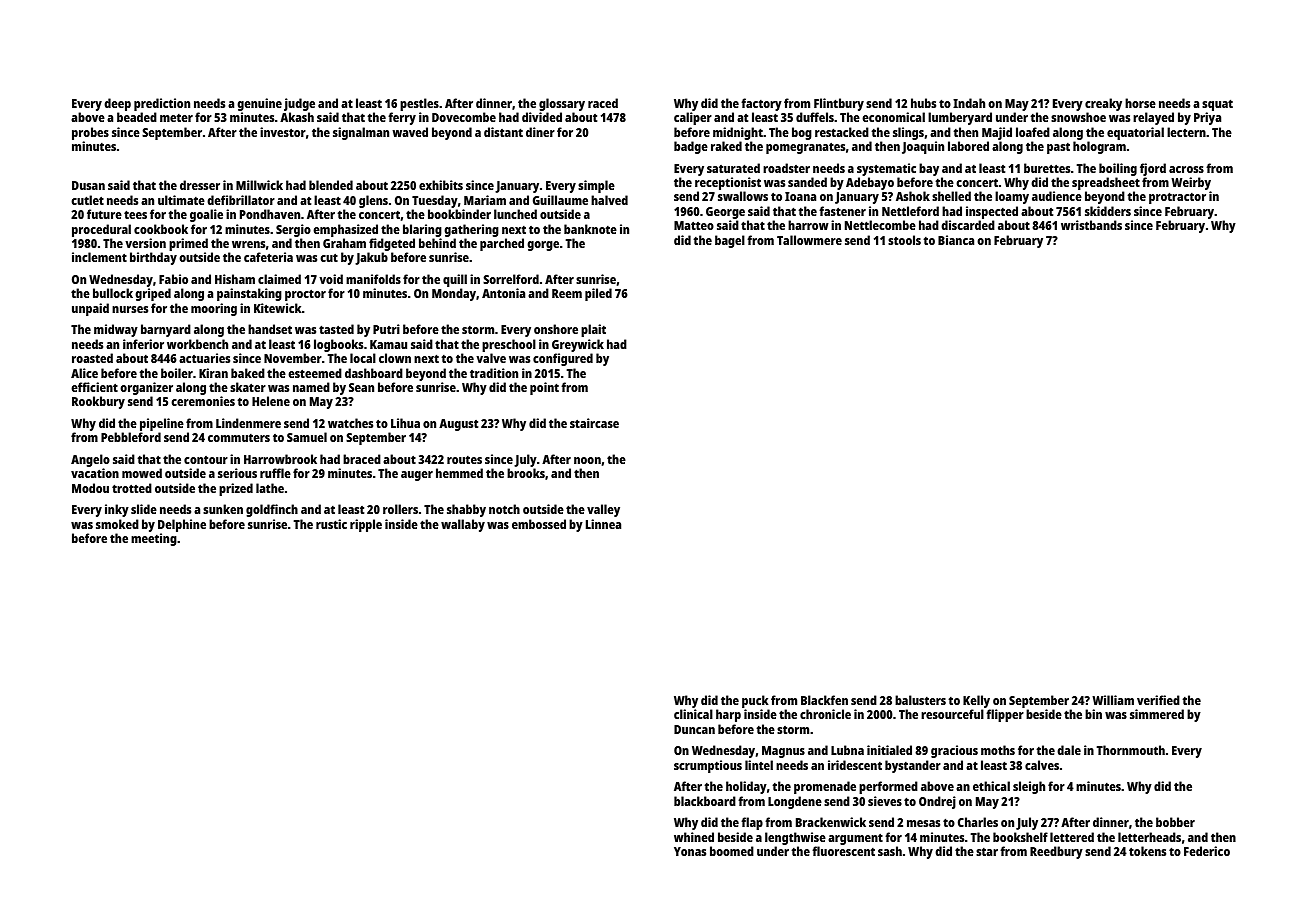 The height and width of the screenshot is (924, 1308). Describe the element at coordinates (690, 851) in the screenshot. I see `Yonas` at that location.
